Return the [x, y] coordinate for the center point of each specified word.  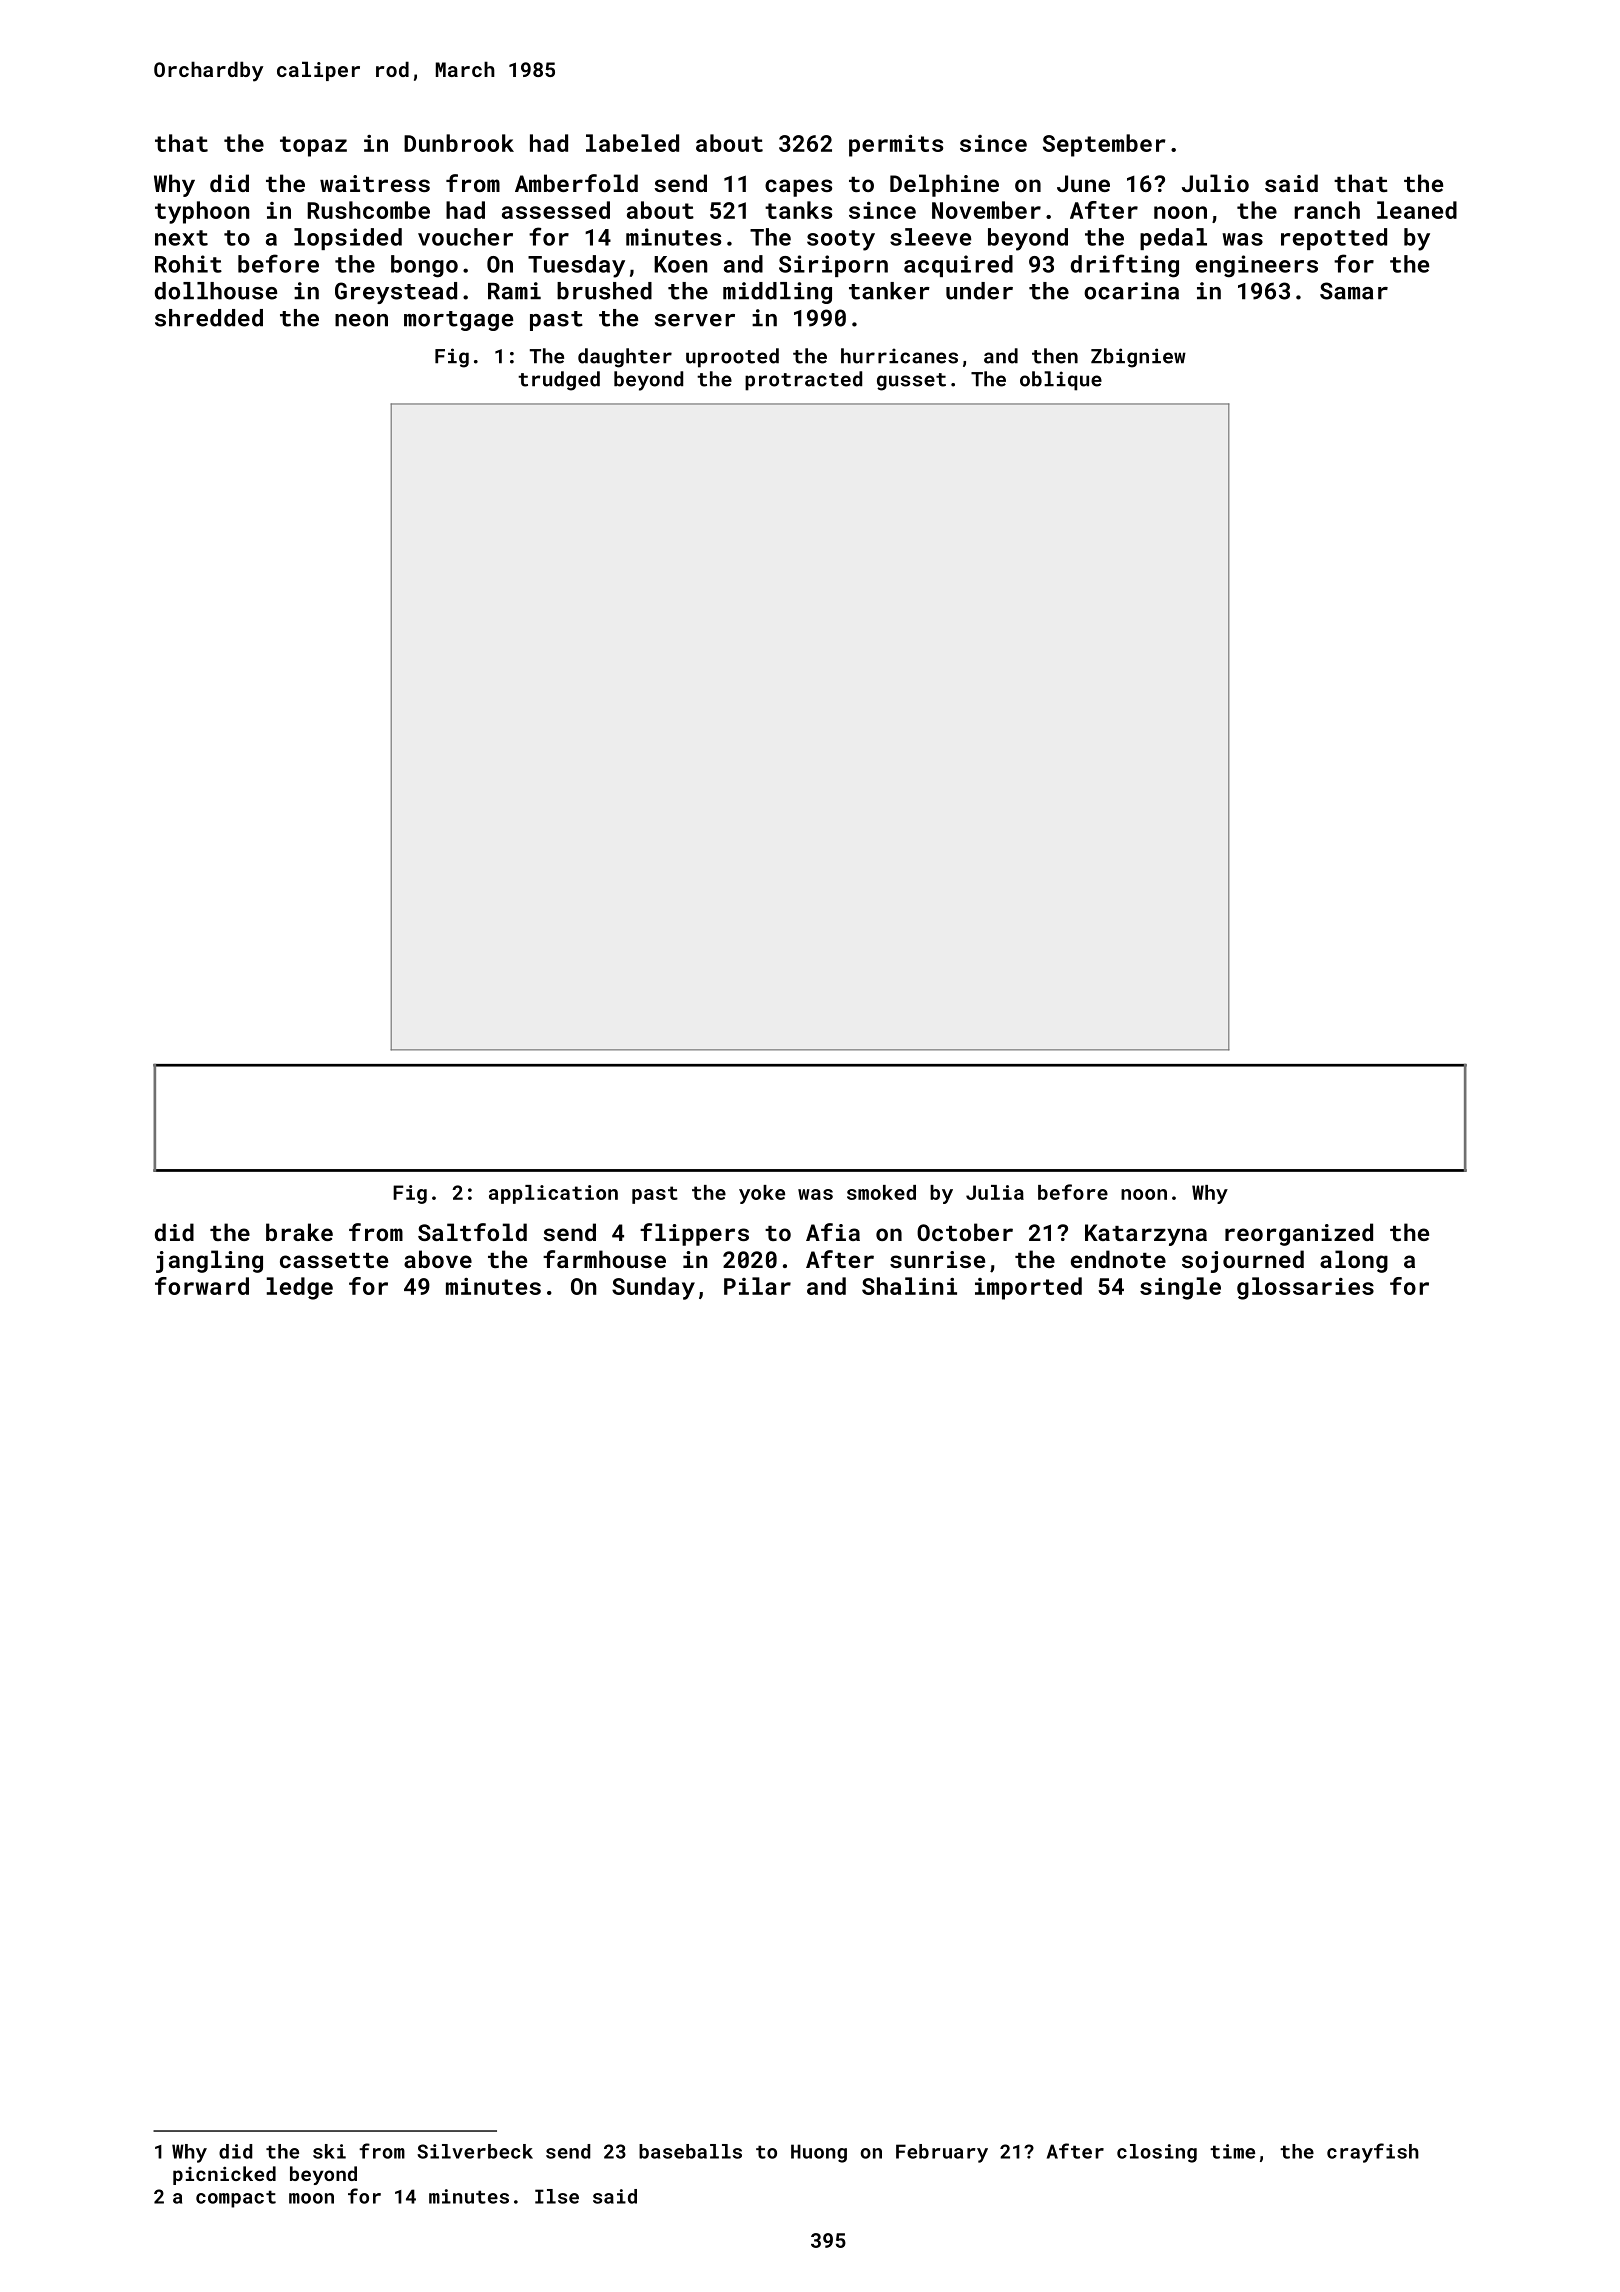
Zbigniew [1138, 358]
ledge [300, 1288]
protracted [803, 381]
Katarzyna [1146, 1235]
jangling [209, 1261]
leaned [1417, 210]
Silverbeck [475, 2151]
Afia [833, 1232]
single [1180, 1288]
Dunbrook [459, 143]
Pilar [757, 1286]
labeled [632, 143]
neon [361, 320]
